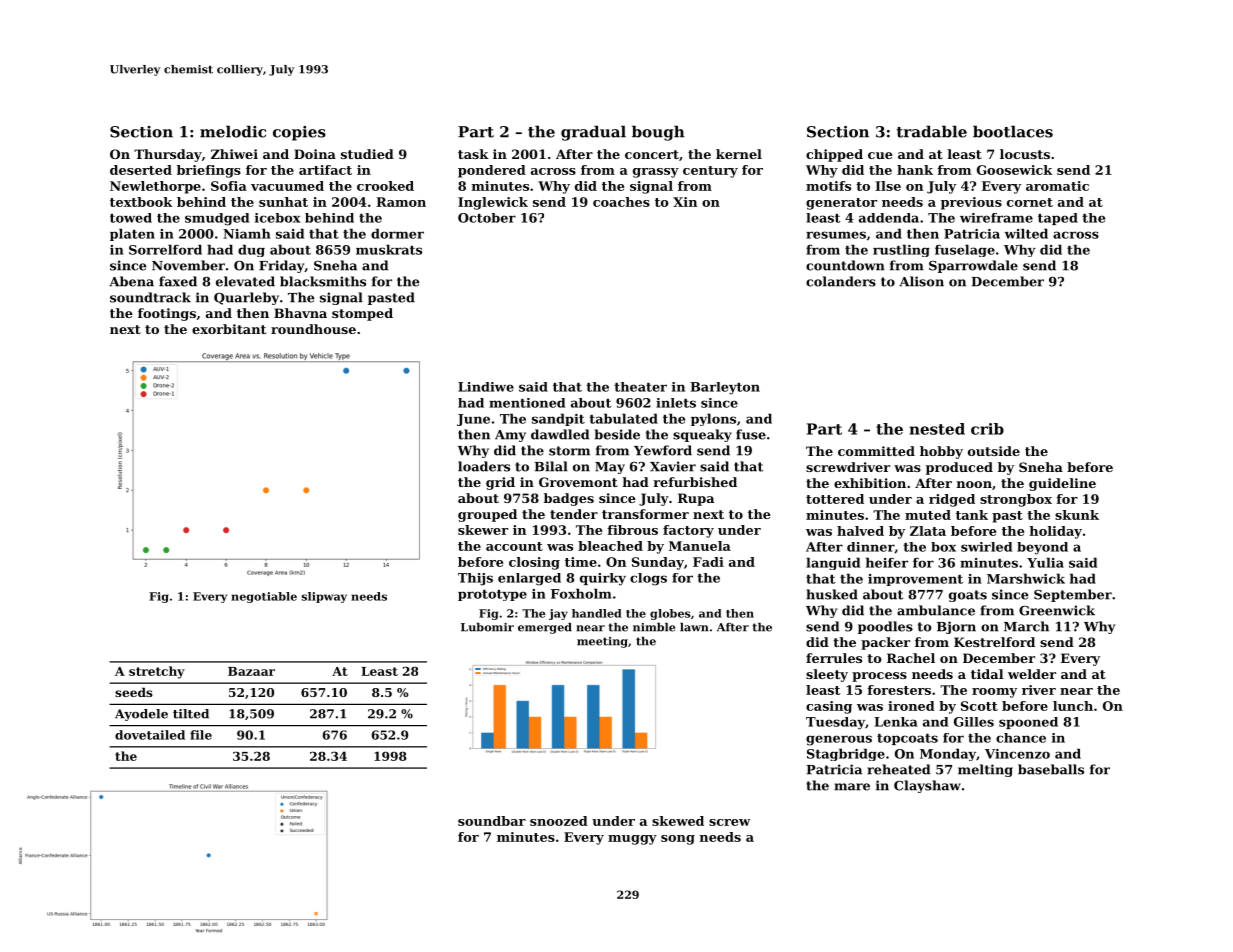  Describe the element at coordinates (994, 693) in the screenshot. I see `roomy` at that location.
